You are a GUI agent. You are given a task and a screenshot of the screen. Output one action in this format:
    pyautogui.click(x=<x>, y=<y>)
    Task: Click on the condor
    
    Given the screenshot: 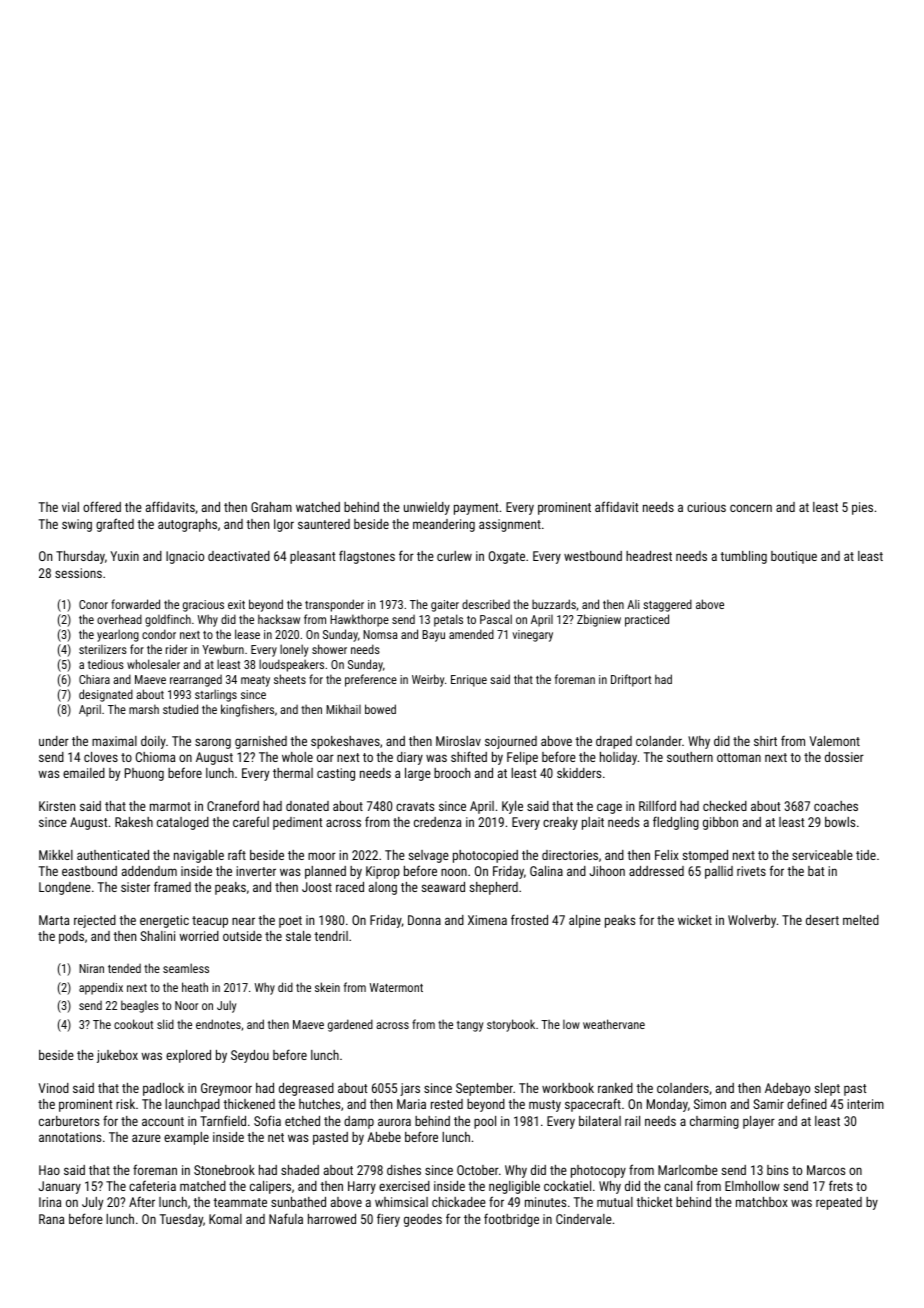 What is the action you would take?
    pyautogui.click(x=159, y=634)
